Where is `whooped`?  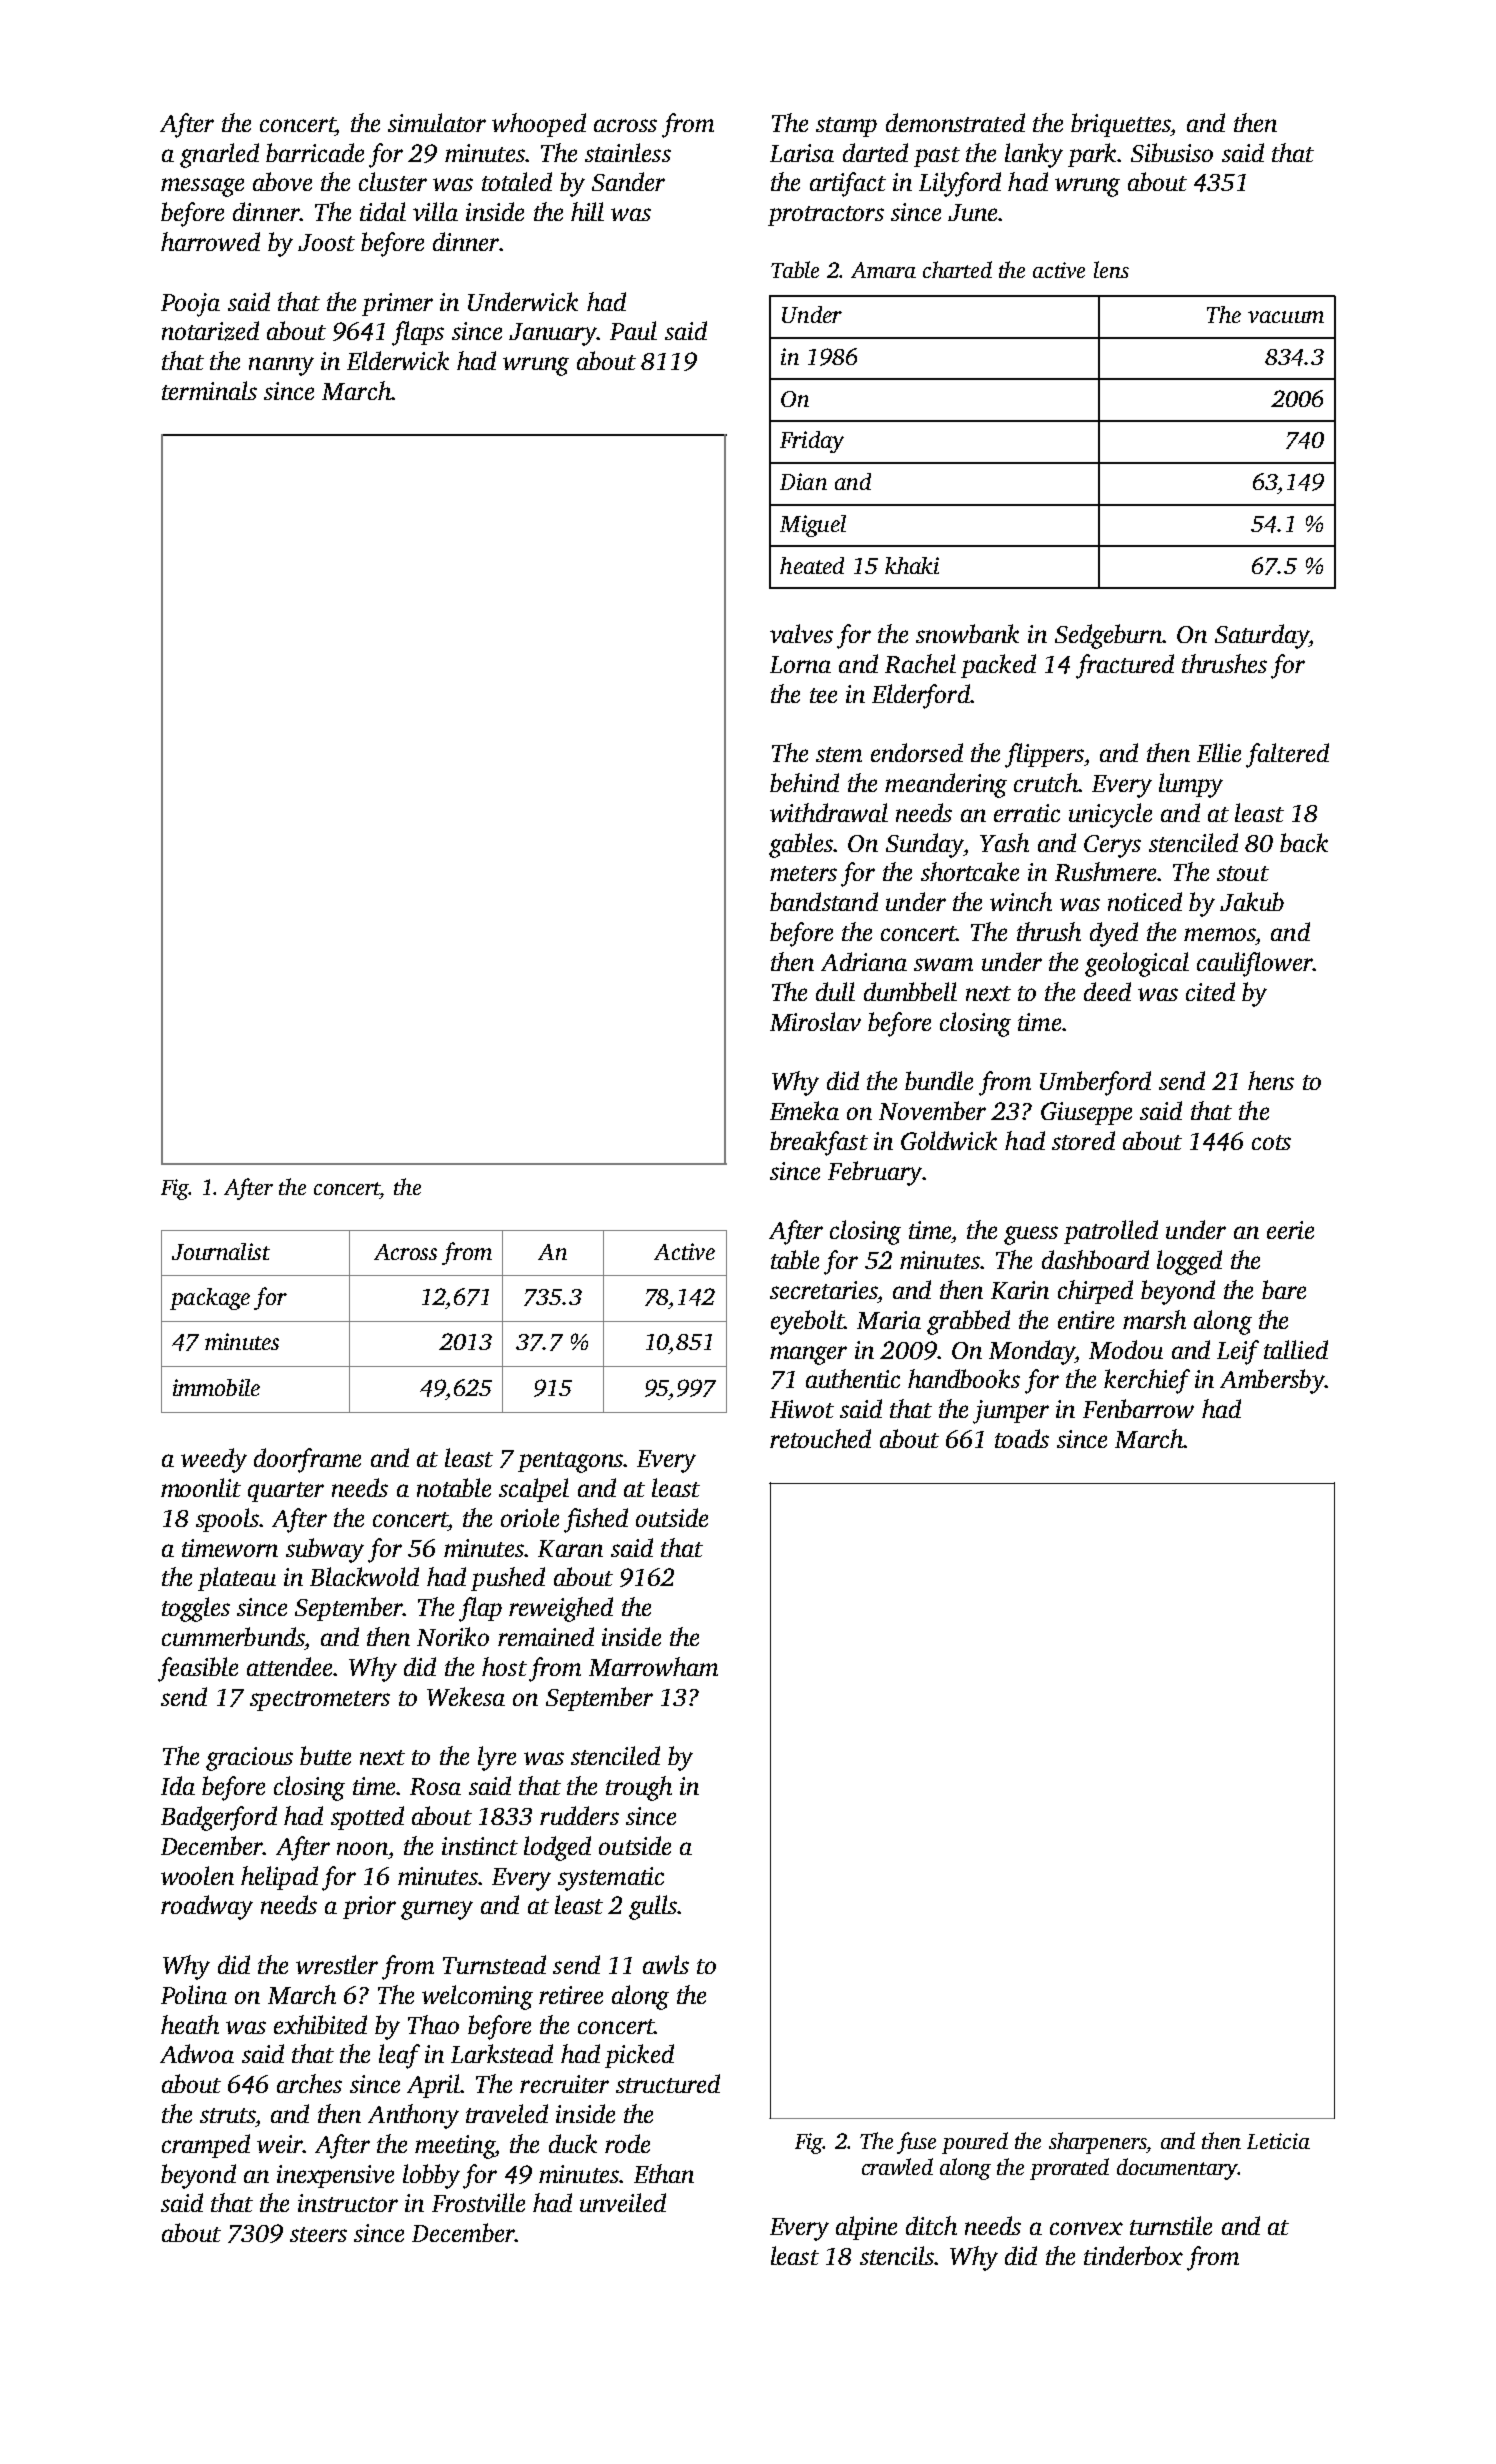 whooped is located at coordinates (539, 125).
